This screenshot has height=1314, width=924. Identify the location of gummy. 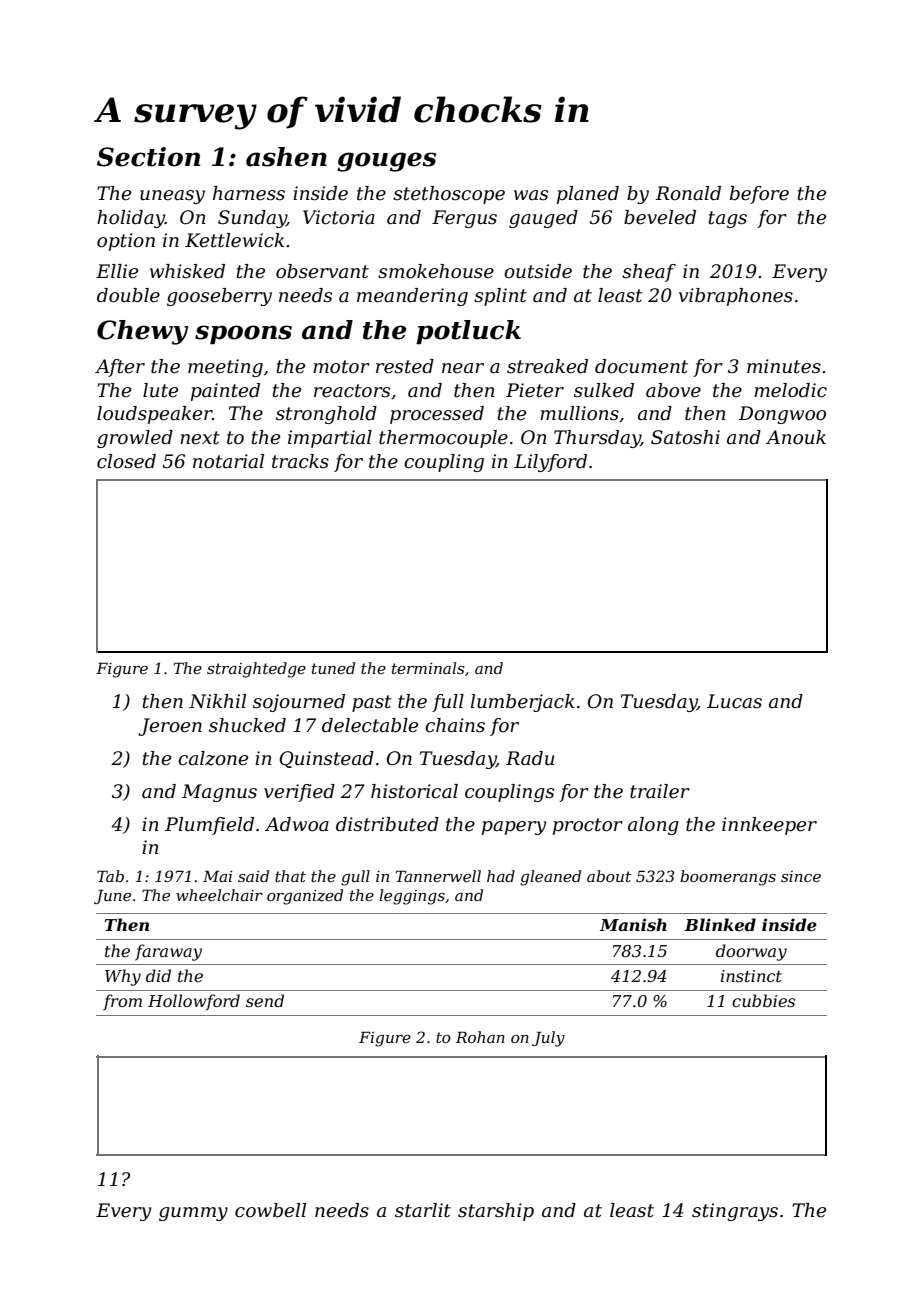
(193, 1214).
